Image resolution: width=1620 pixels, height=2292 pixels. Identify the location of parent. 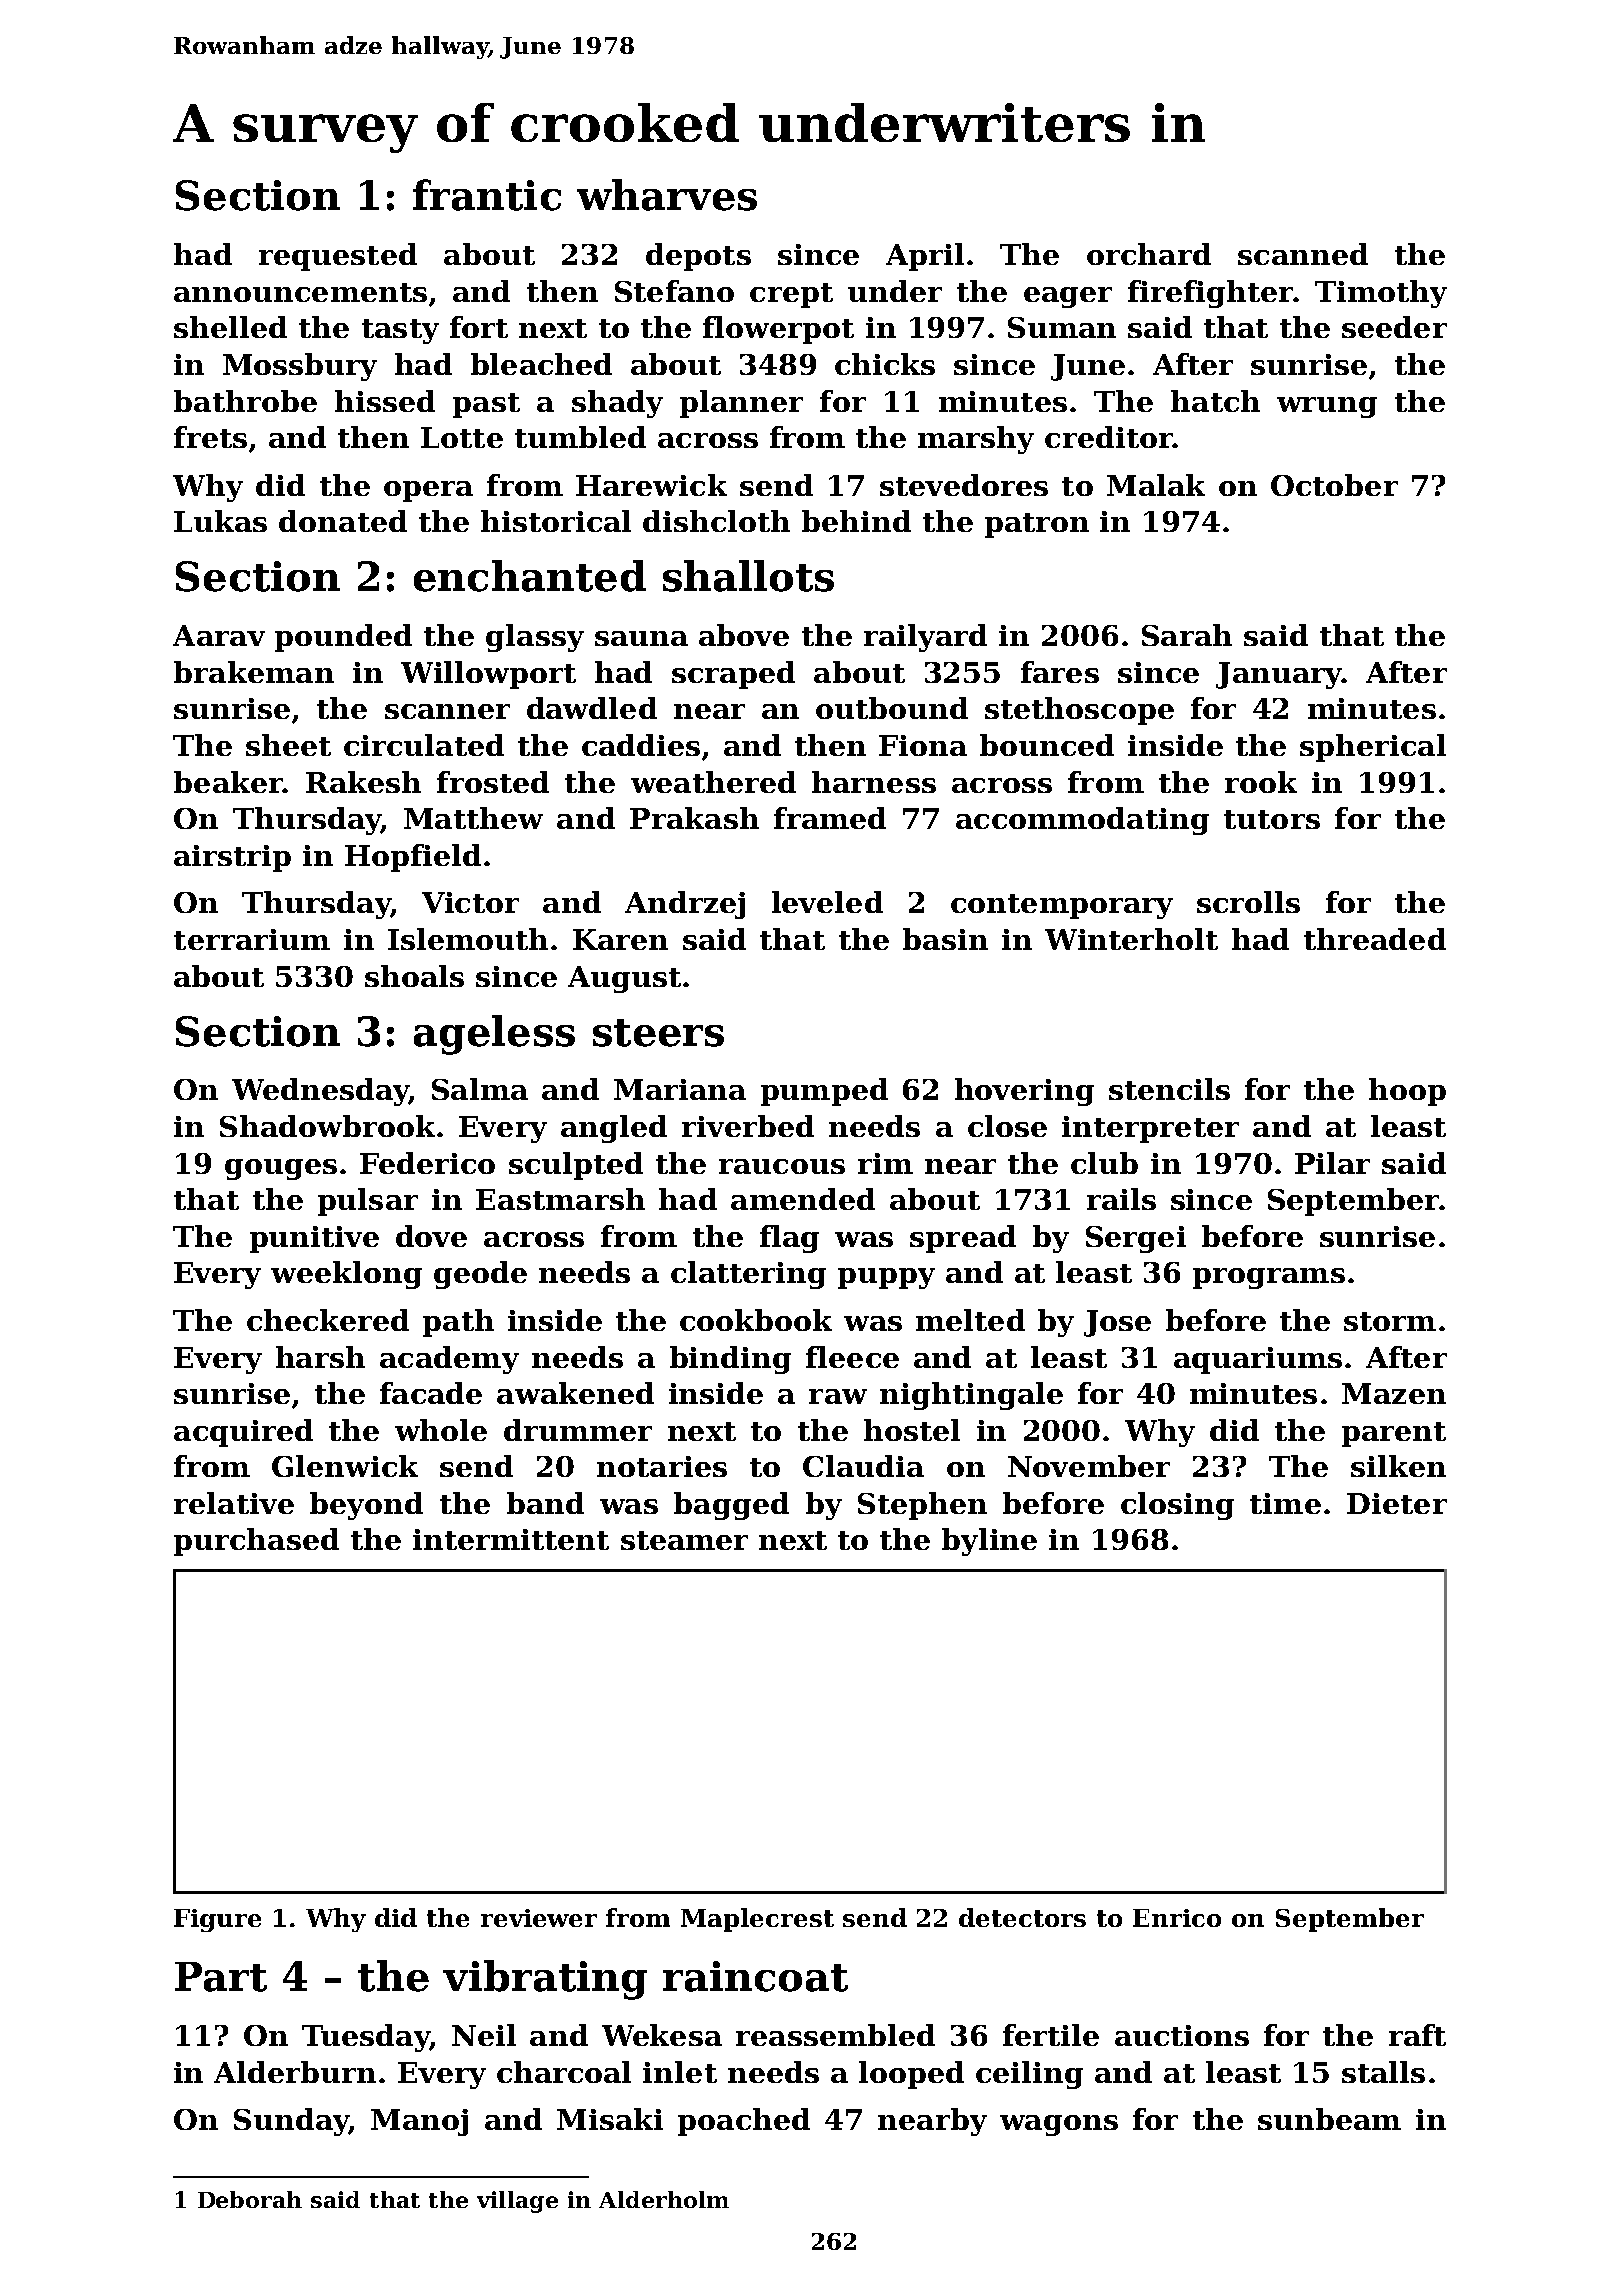
(1394, 1434).
